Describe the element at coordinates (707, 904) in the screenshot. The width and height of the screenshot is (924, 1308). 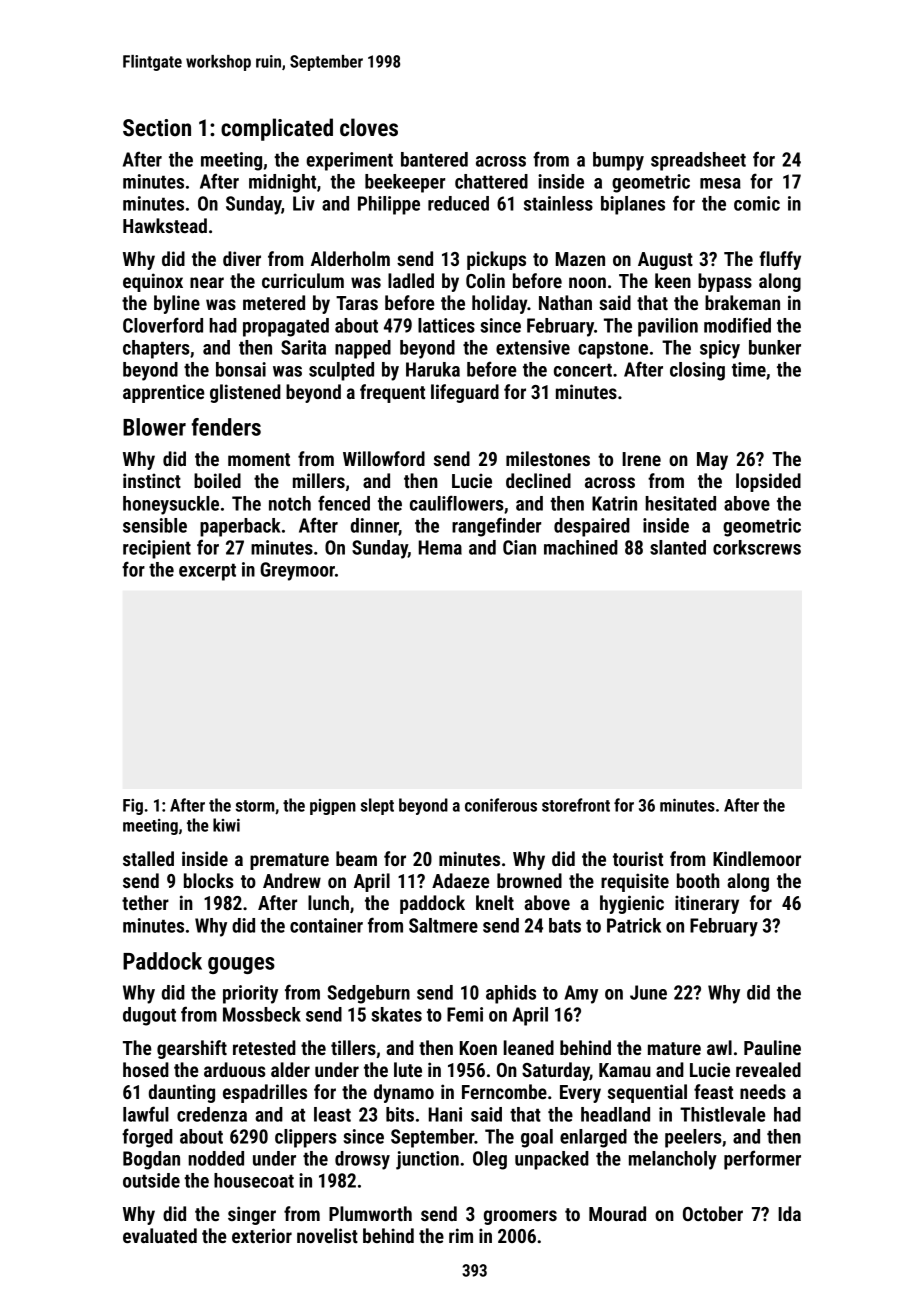
I see `itinerary` at that location.
